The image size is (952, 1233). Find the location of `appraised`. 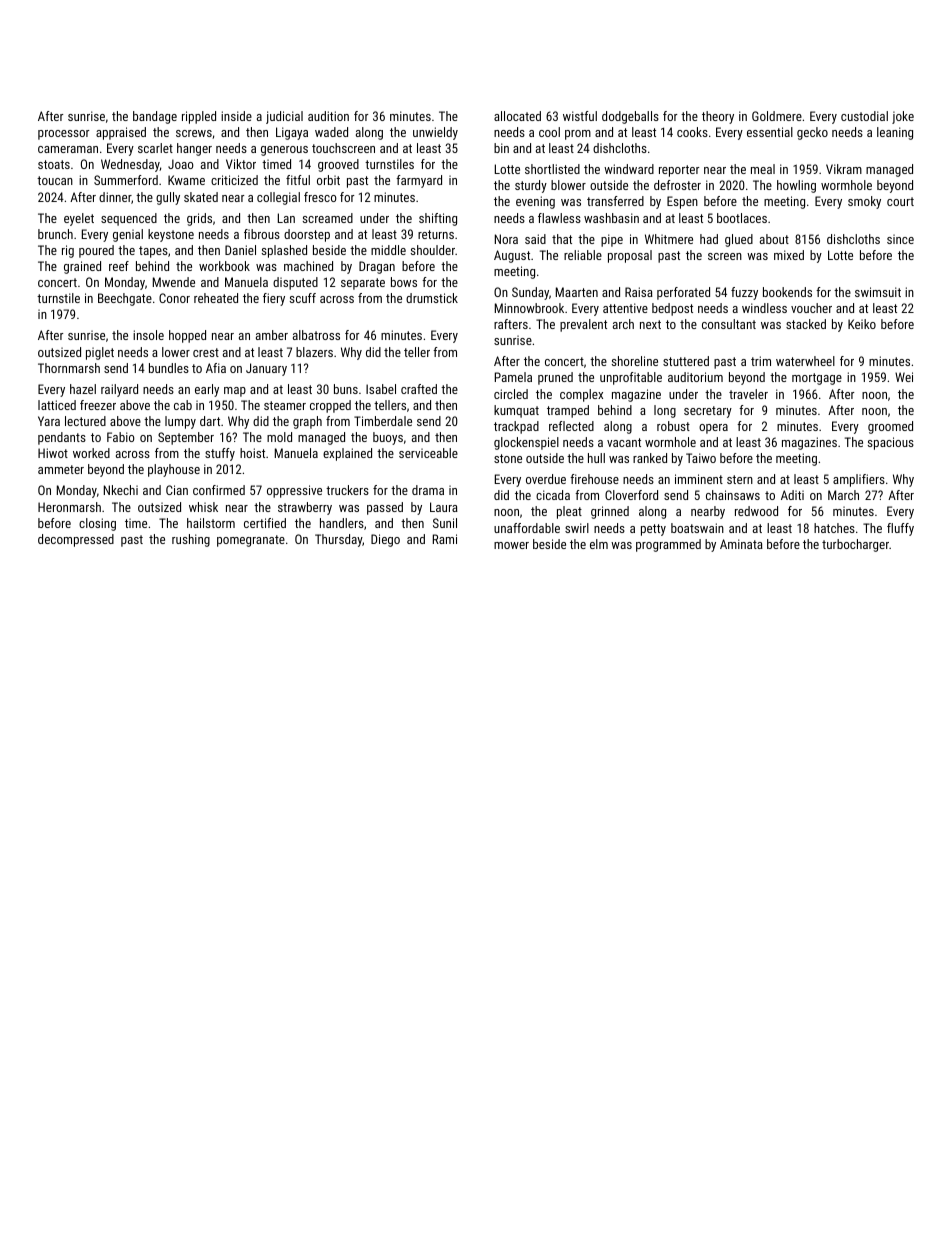

appraised is located at coordinates (121, 133).
